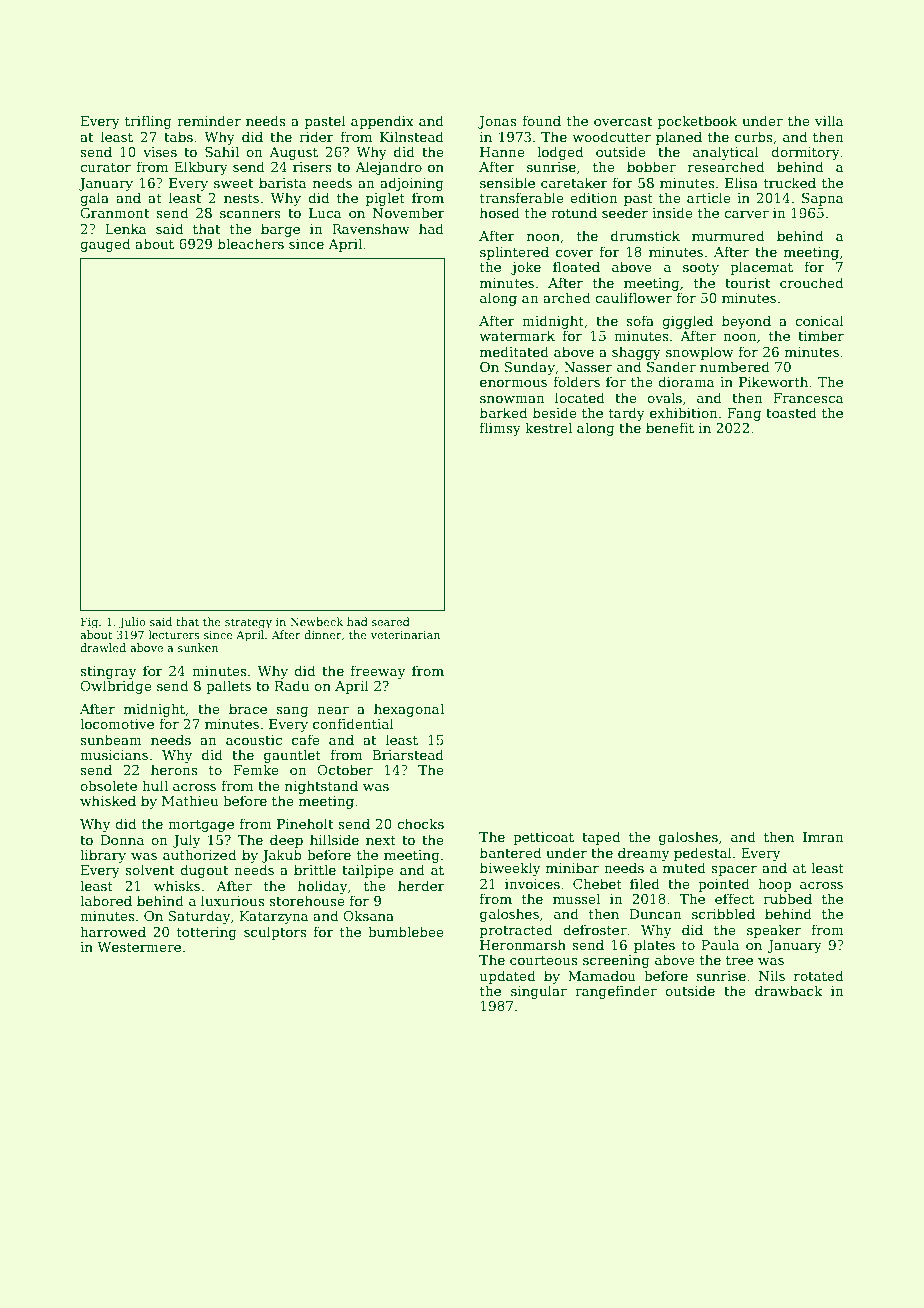 The image size is (924, 1308). What do you see at coordinates (325, 213) in the screenshot?
I see `Luca` at bounding box center [325, 213].
